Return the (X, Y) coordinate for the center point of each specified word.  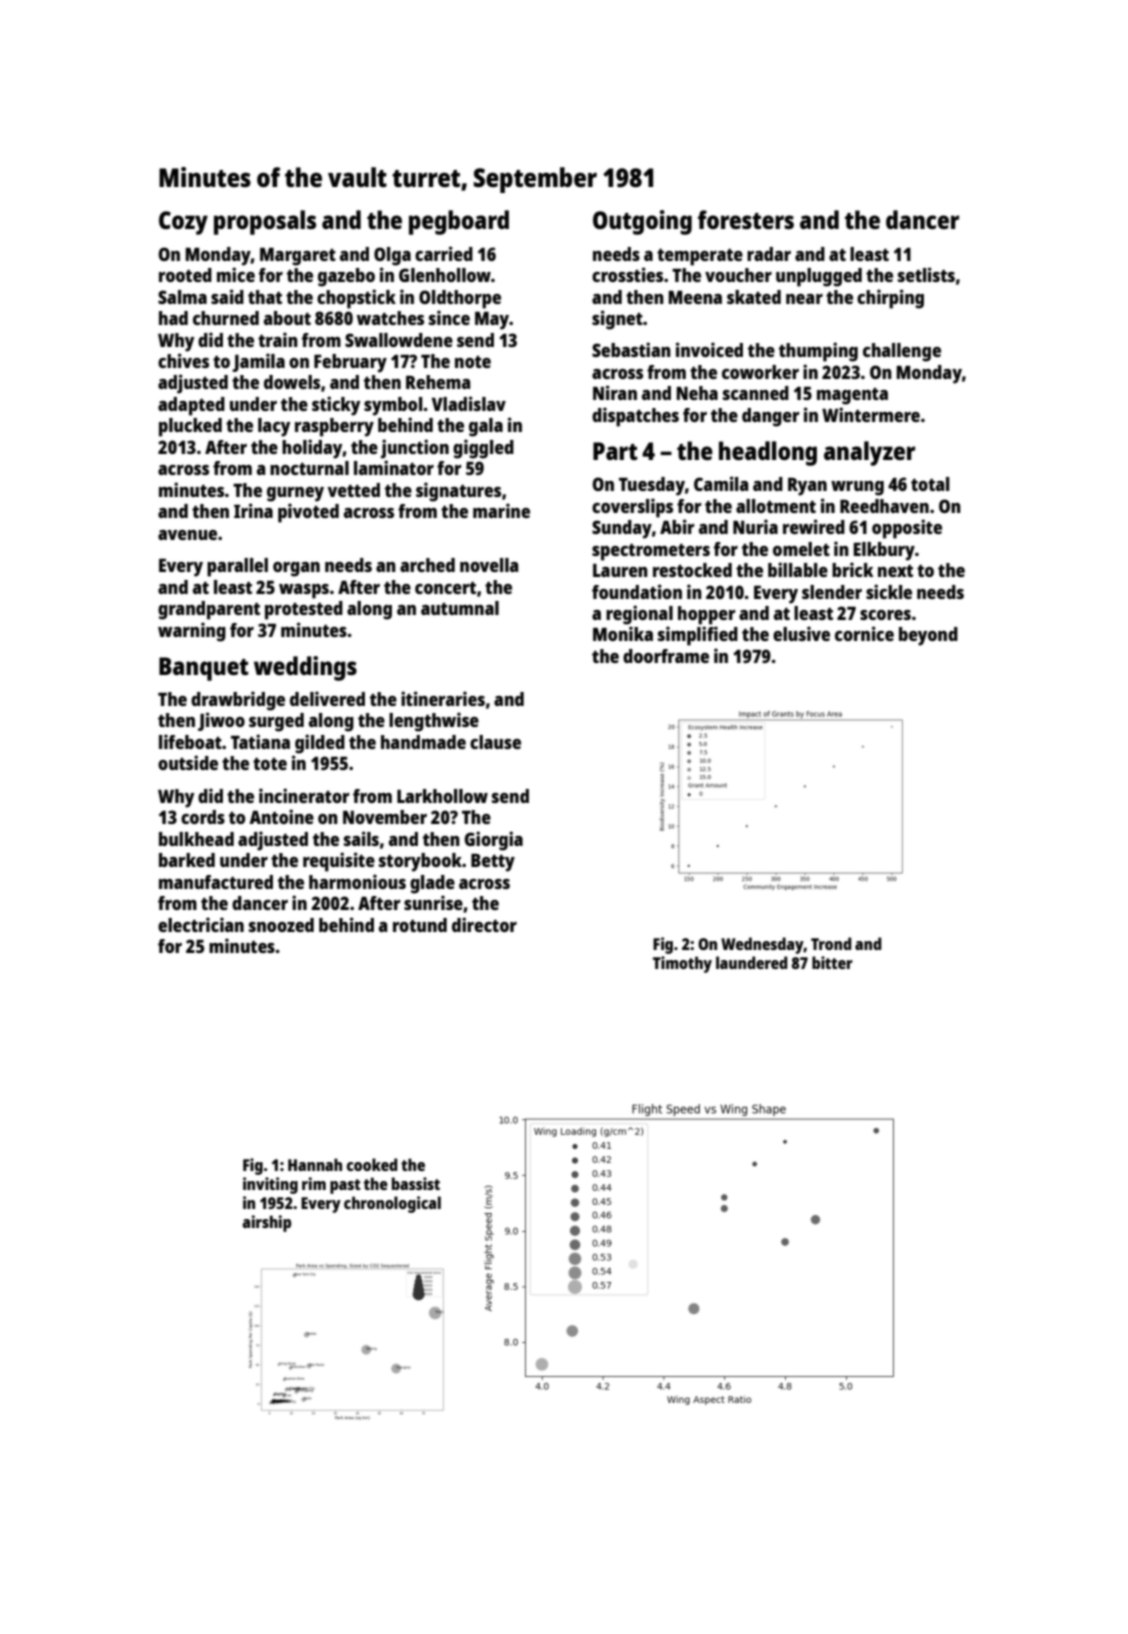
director (484, 924)
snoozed (281, 925)
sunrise (433, 902)
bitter (832, 962)
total (930, 484)
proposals (265, 222)
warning (192, 632)
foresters (746, 219)
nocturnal (309, 468)
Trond (831, 943)
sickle (889, 591)
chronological (392, 1204)
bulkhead (196, 839)
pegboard (459, 222)
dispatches (635, 417)
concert (445, 588)
